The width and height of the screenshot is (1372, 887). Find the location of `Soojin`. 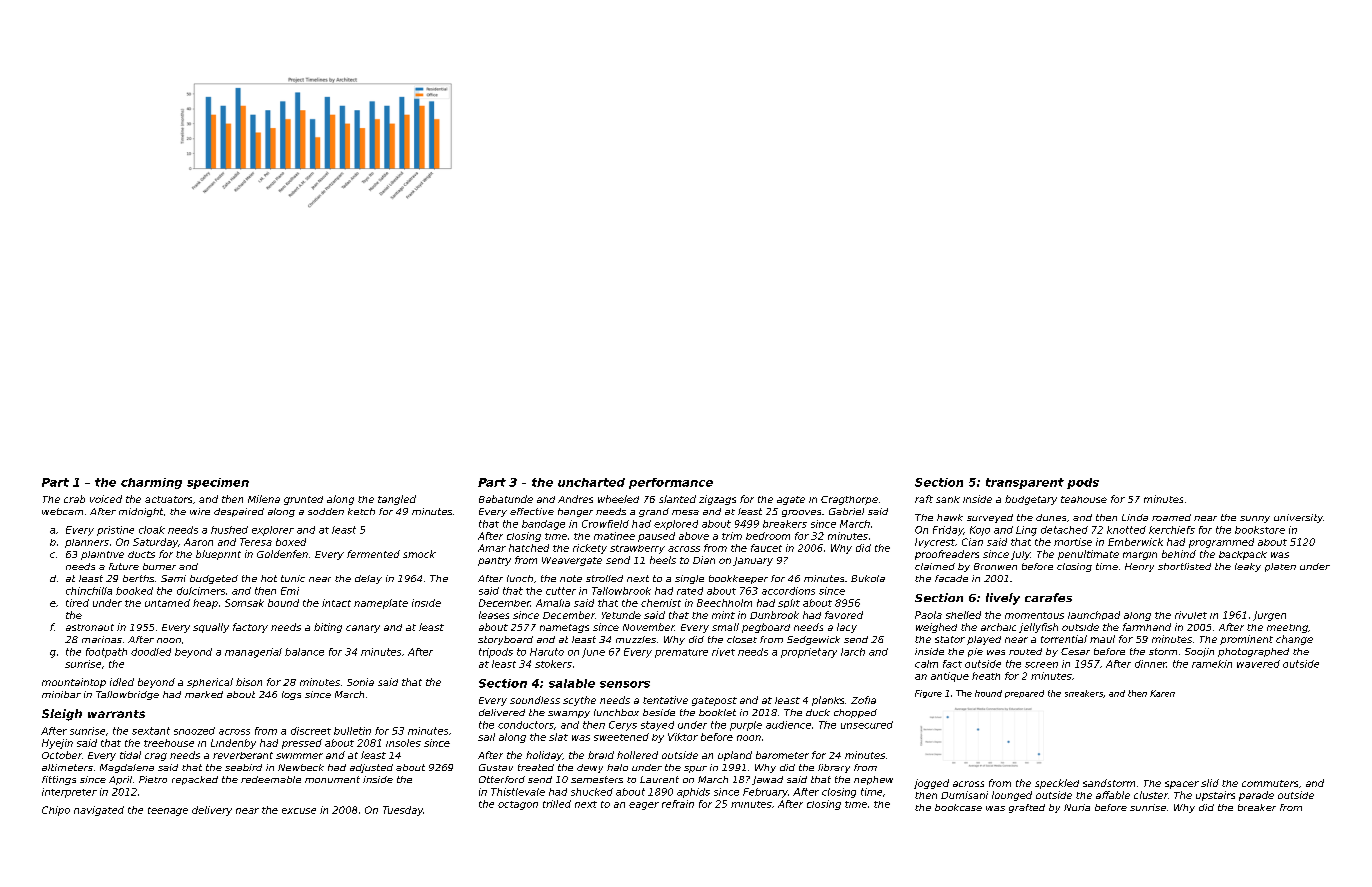

Soojin is located at coordinates (1199, 652).
